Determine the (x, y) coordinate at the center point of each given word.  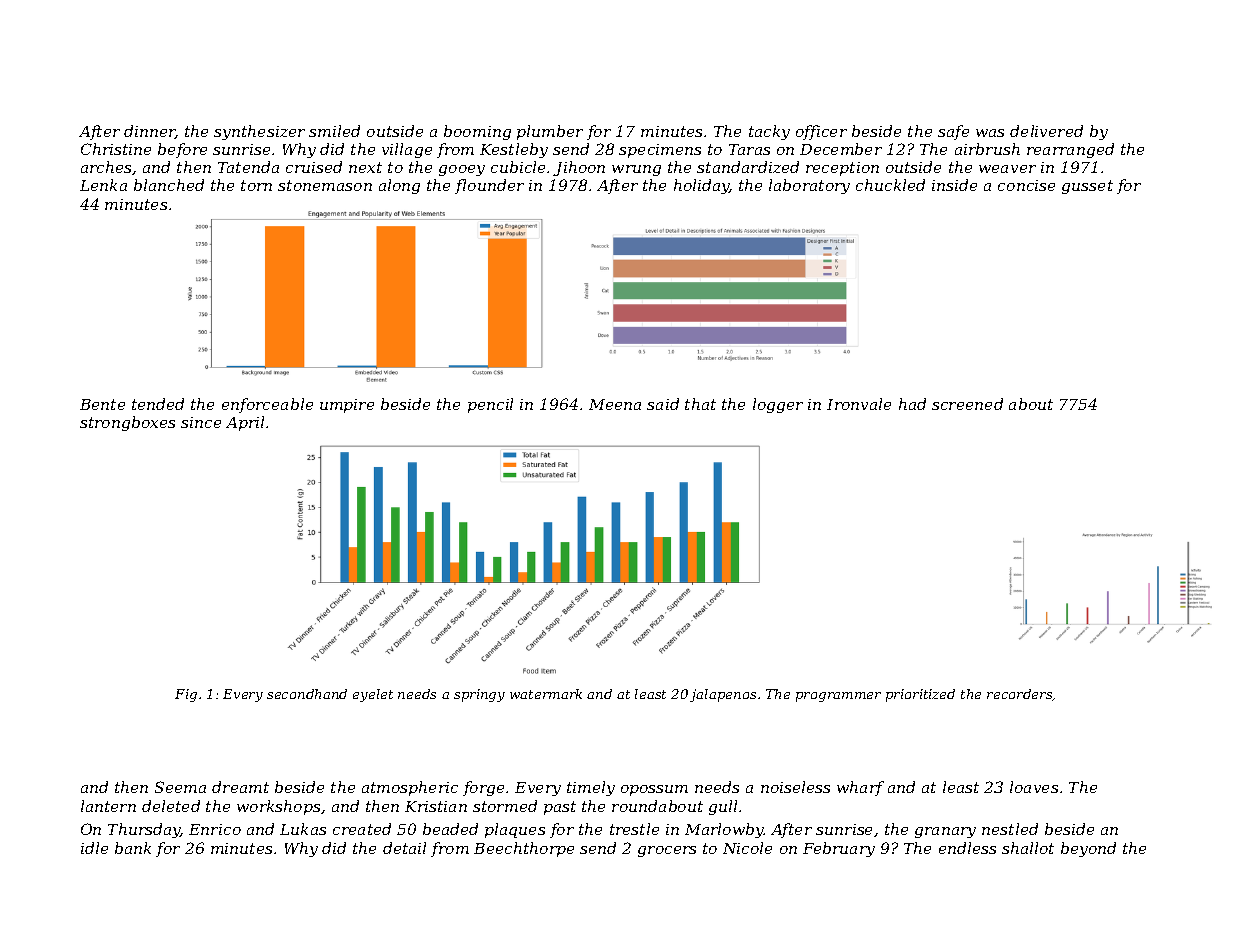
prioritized (920, 695)
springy (479, 695)
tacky (769, 132)
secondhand (307, 694)
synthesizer (259, 132)
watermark (546, 694)
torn (256, 185)
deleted (171, 806)
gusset (1087, 187)
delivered (1046, 131)
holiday (702, 186)
